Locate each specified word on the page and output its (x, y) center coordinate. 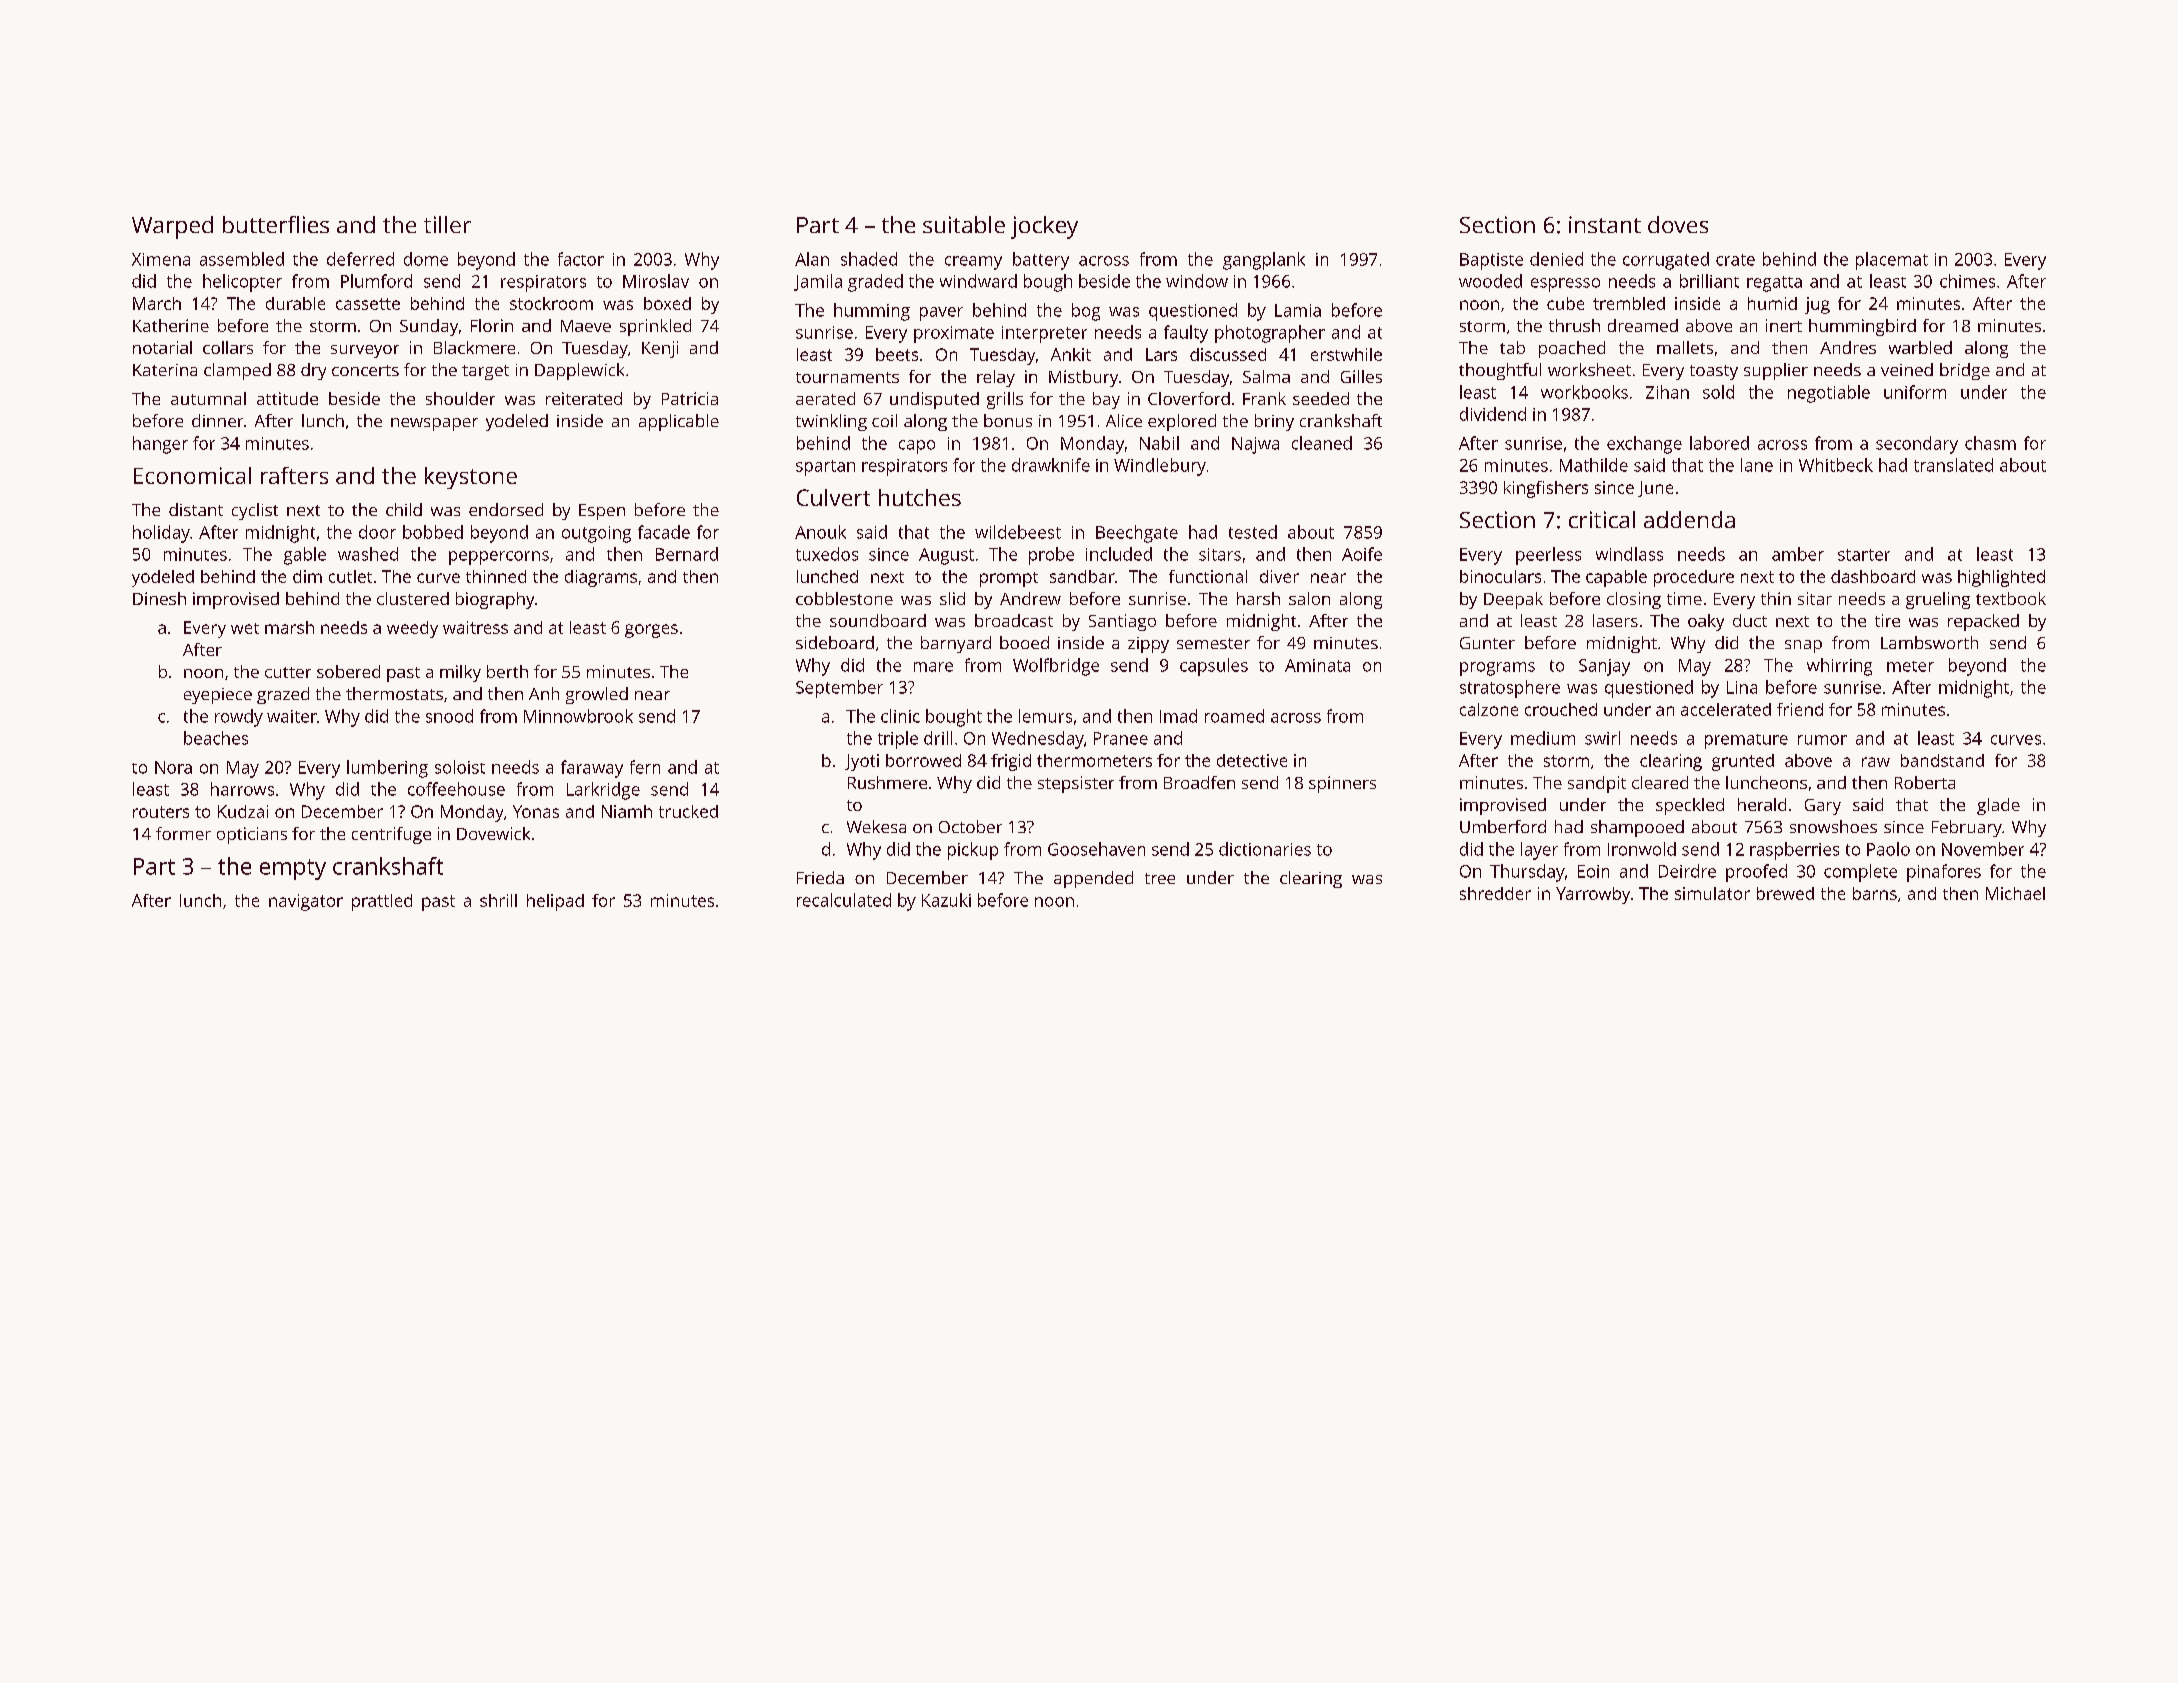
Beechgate (1137, 534)
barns (1875, 893)
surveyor (365, 351)
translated (1953, 465)
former (183, 833)
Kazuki (946, 900)
